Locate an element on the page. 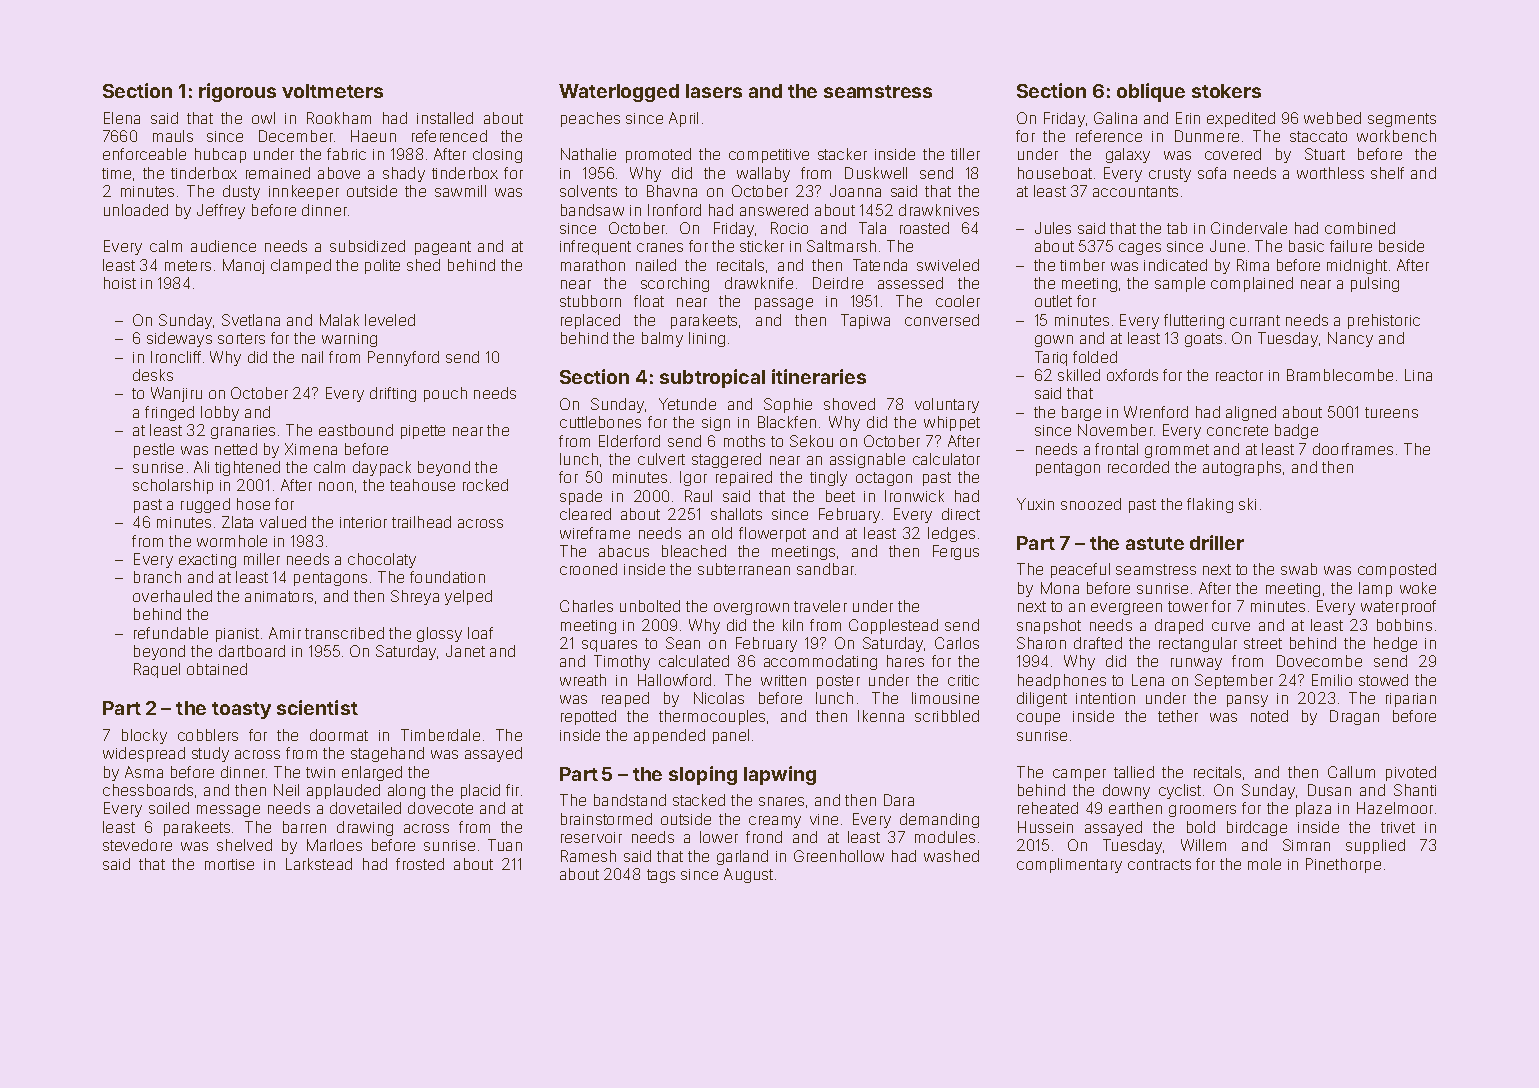 The image size is (1539, 1088). scholarship is located at coordinates (173, 486).
